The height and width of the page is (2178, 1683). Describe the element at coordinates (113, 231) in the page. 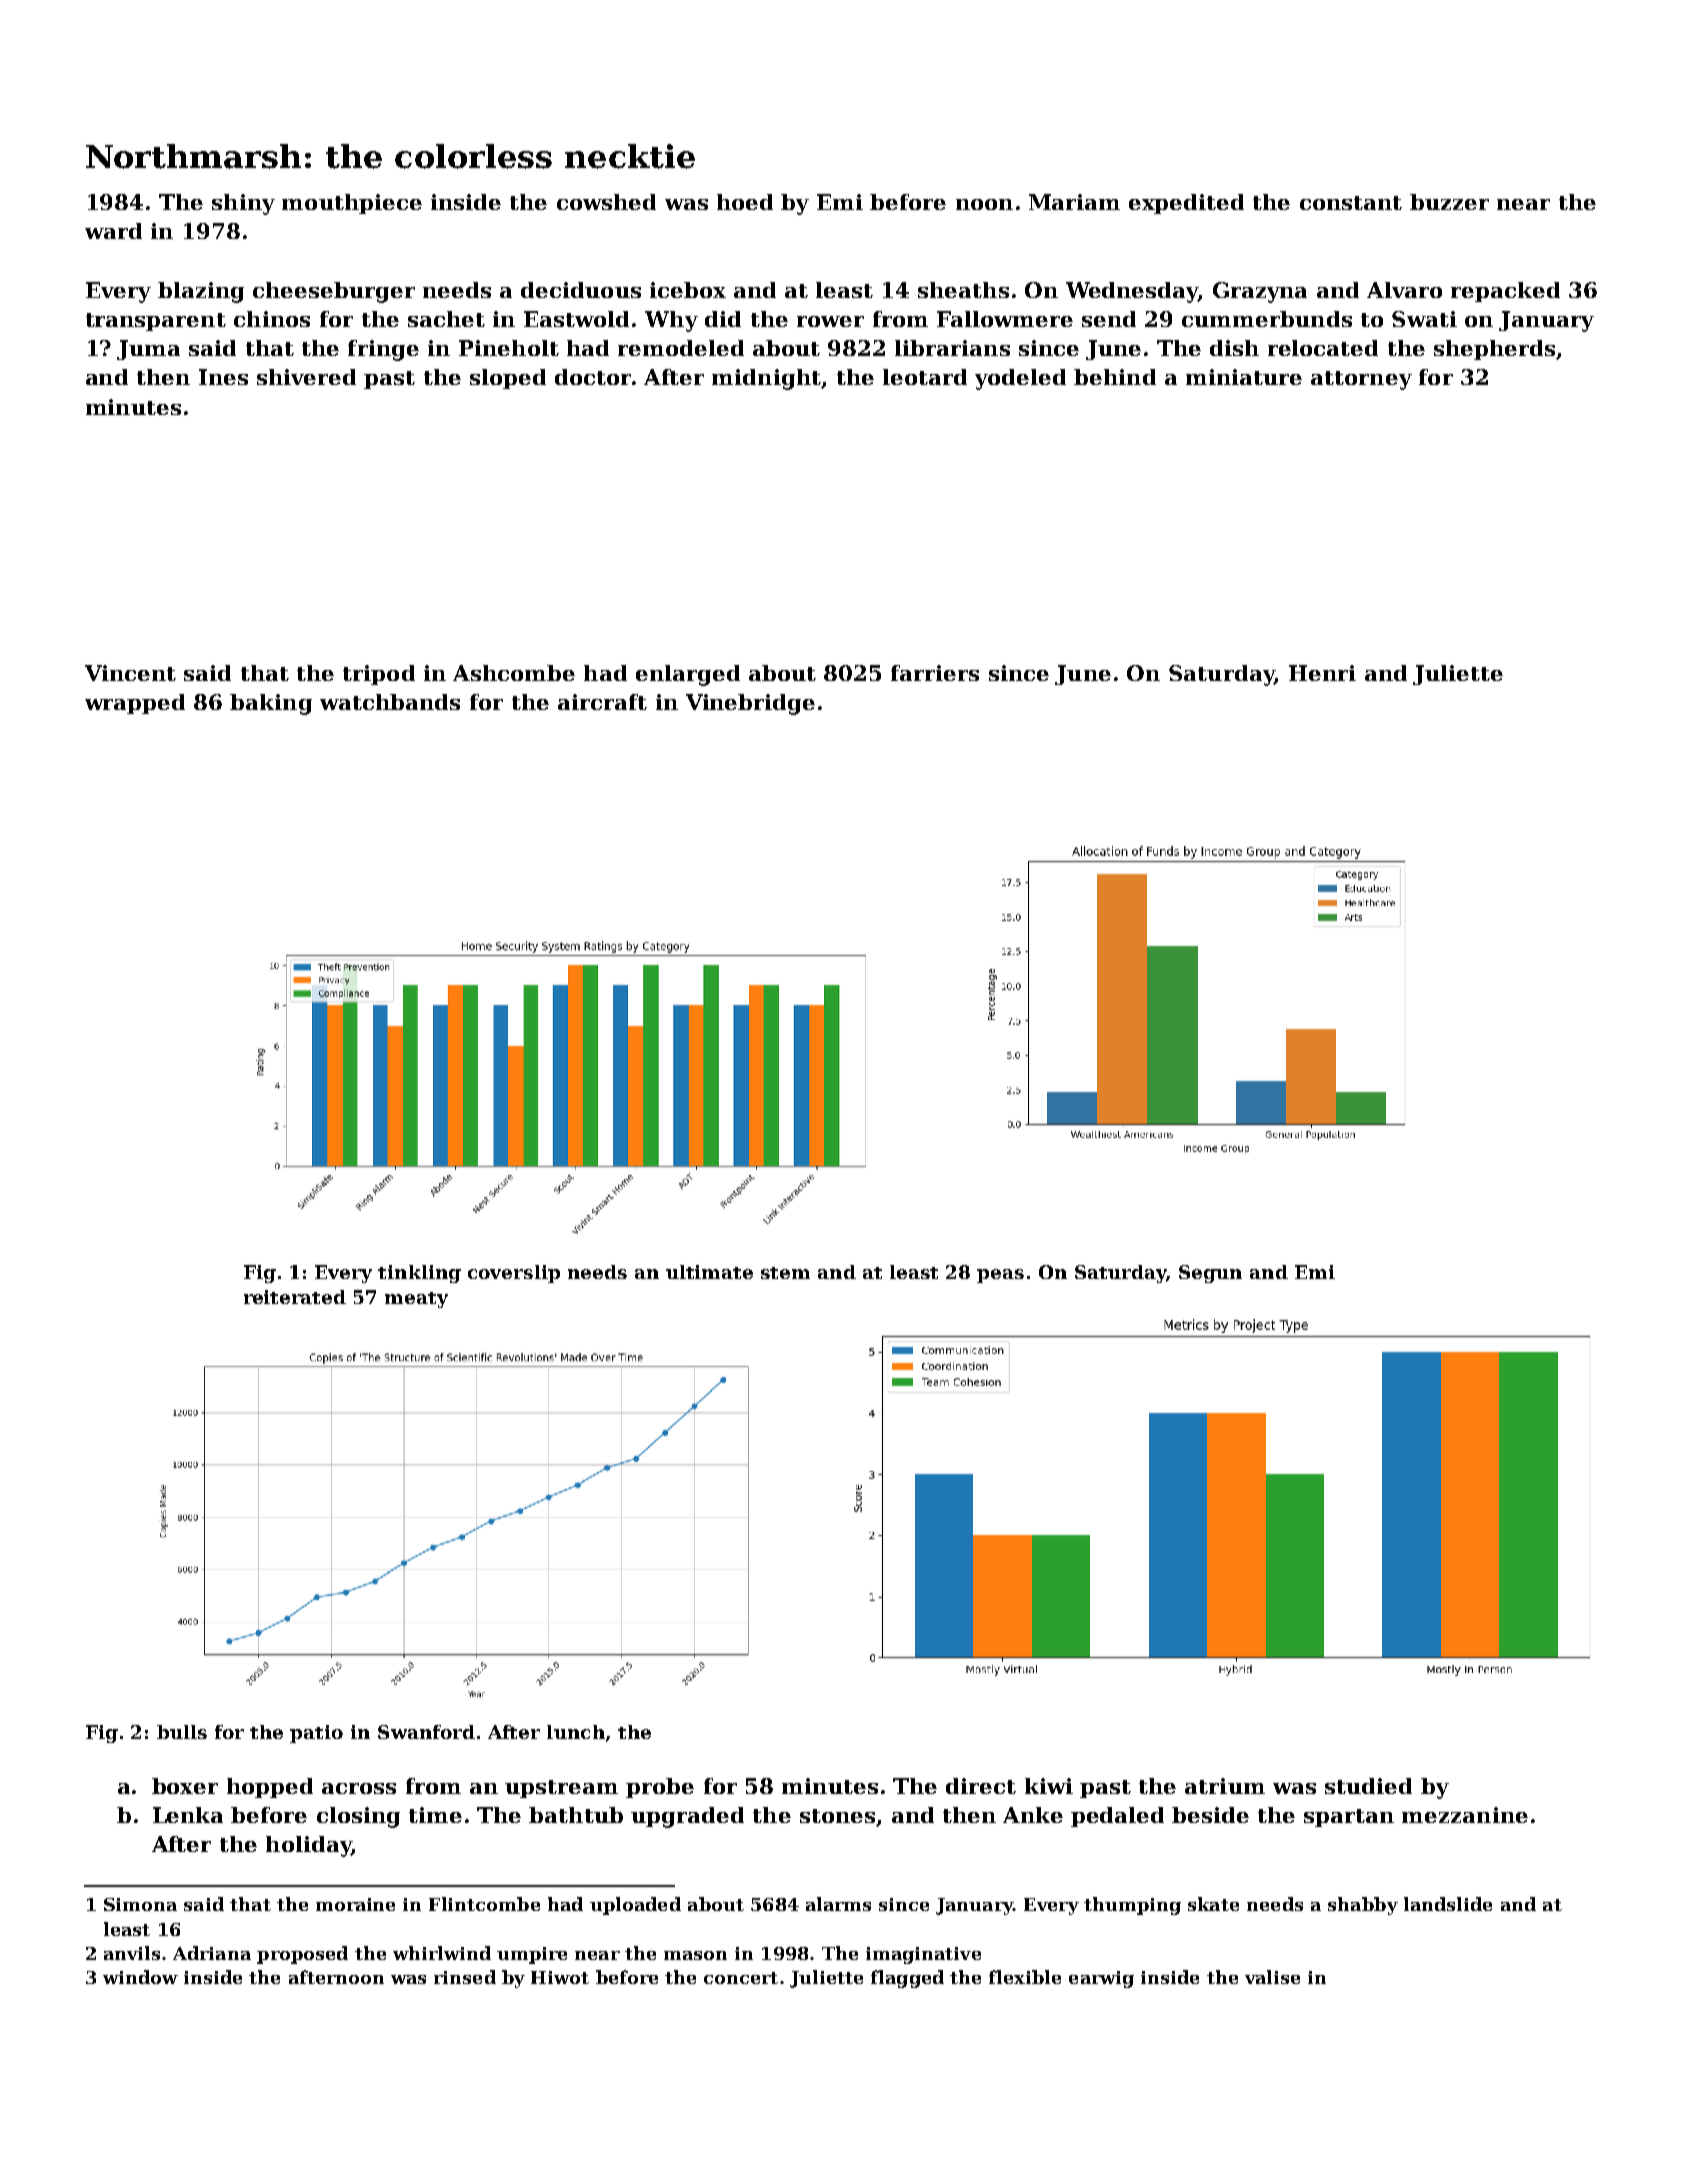

I see `ward` at that location.
